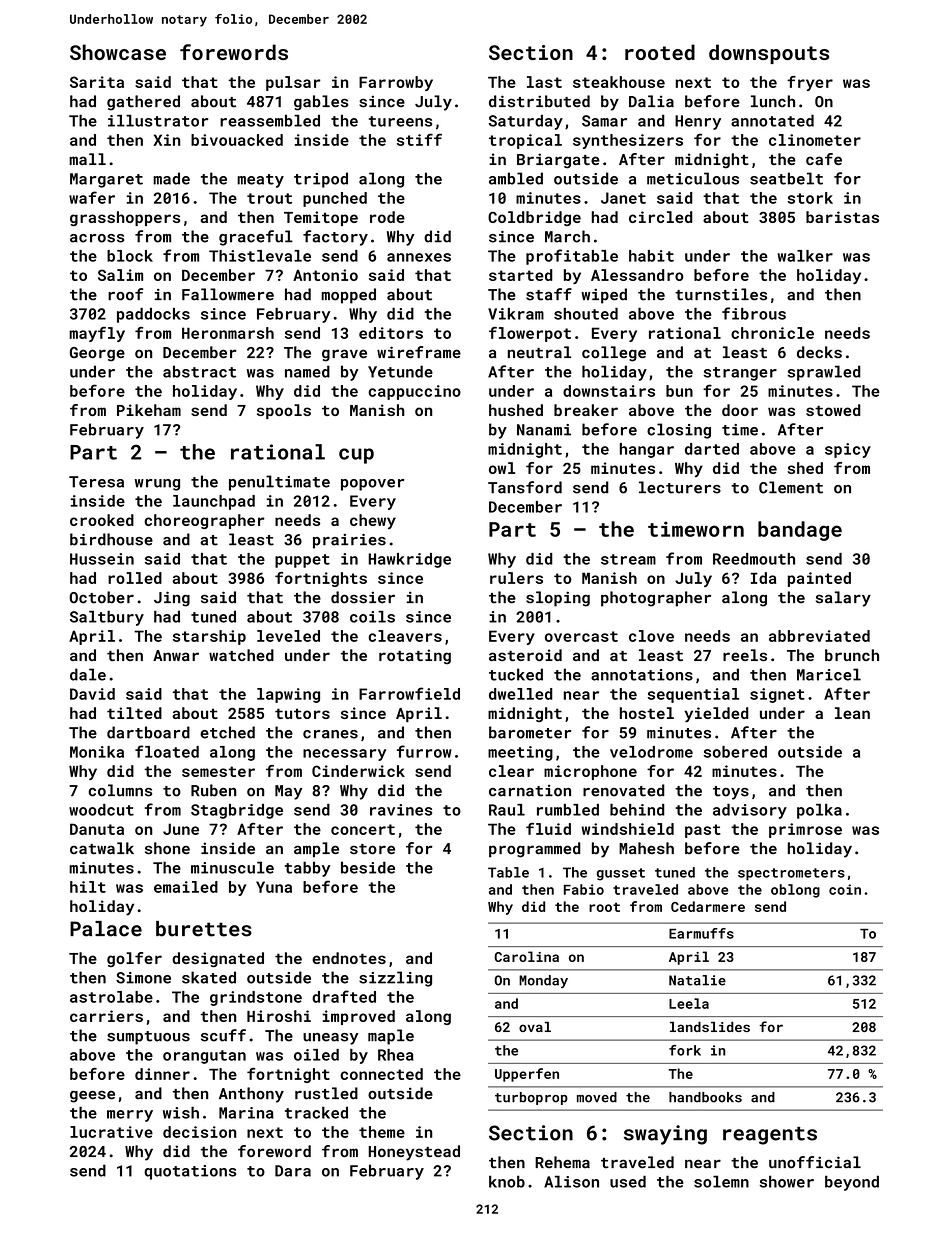  What do you see at coordinates (516, 178) in the screenshot?
I see `ambled` at bounding box center [516, 178].
